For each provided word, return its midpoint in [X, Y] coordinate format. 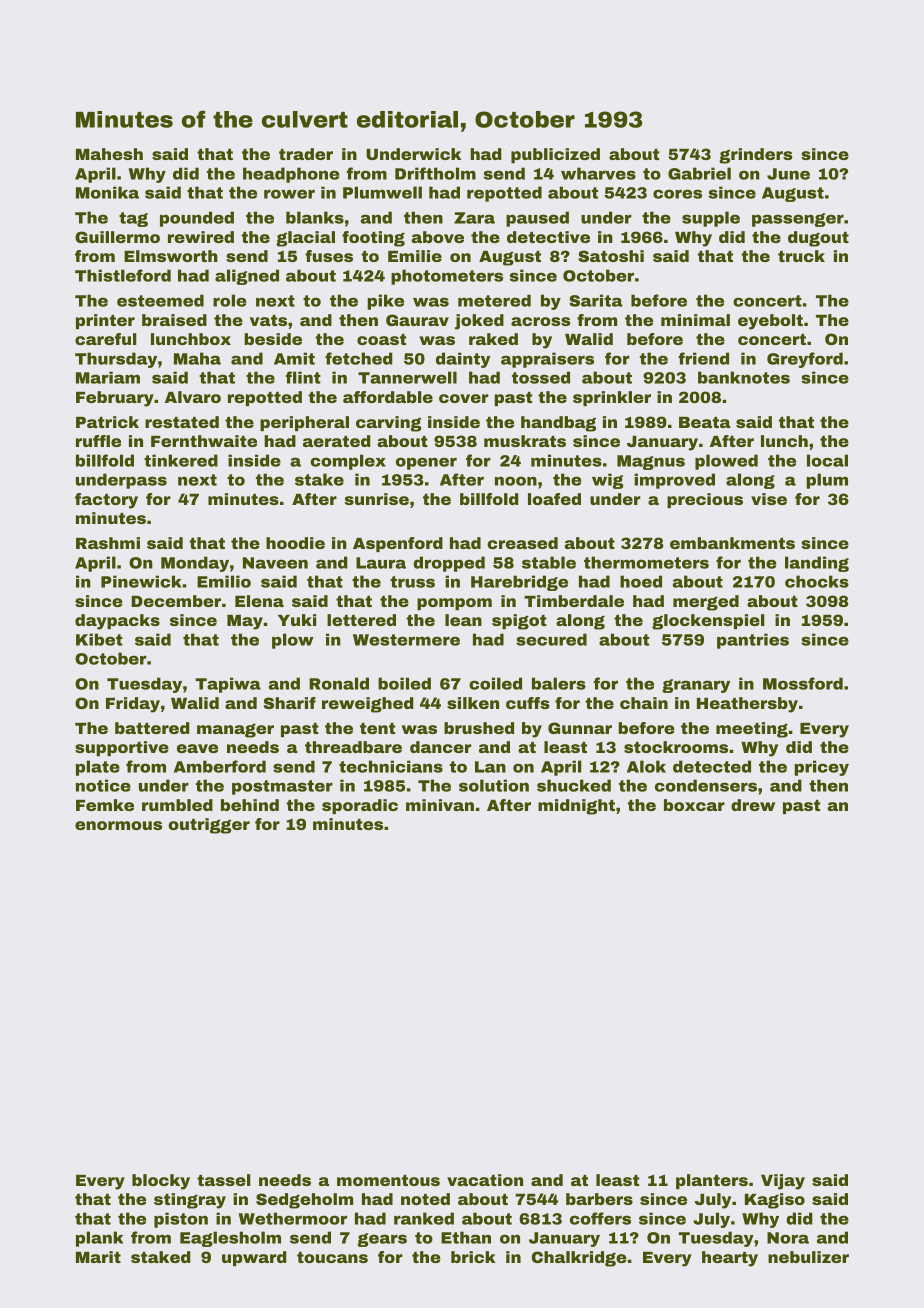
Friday [133, 705]
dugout [818, 239]
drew [753, 805]
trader [306, 154]
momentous [388, 1180]
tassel [224, 1180]
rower [289, 194]
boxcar [694, 805]
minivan [440, 805]
